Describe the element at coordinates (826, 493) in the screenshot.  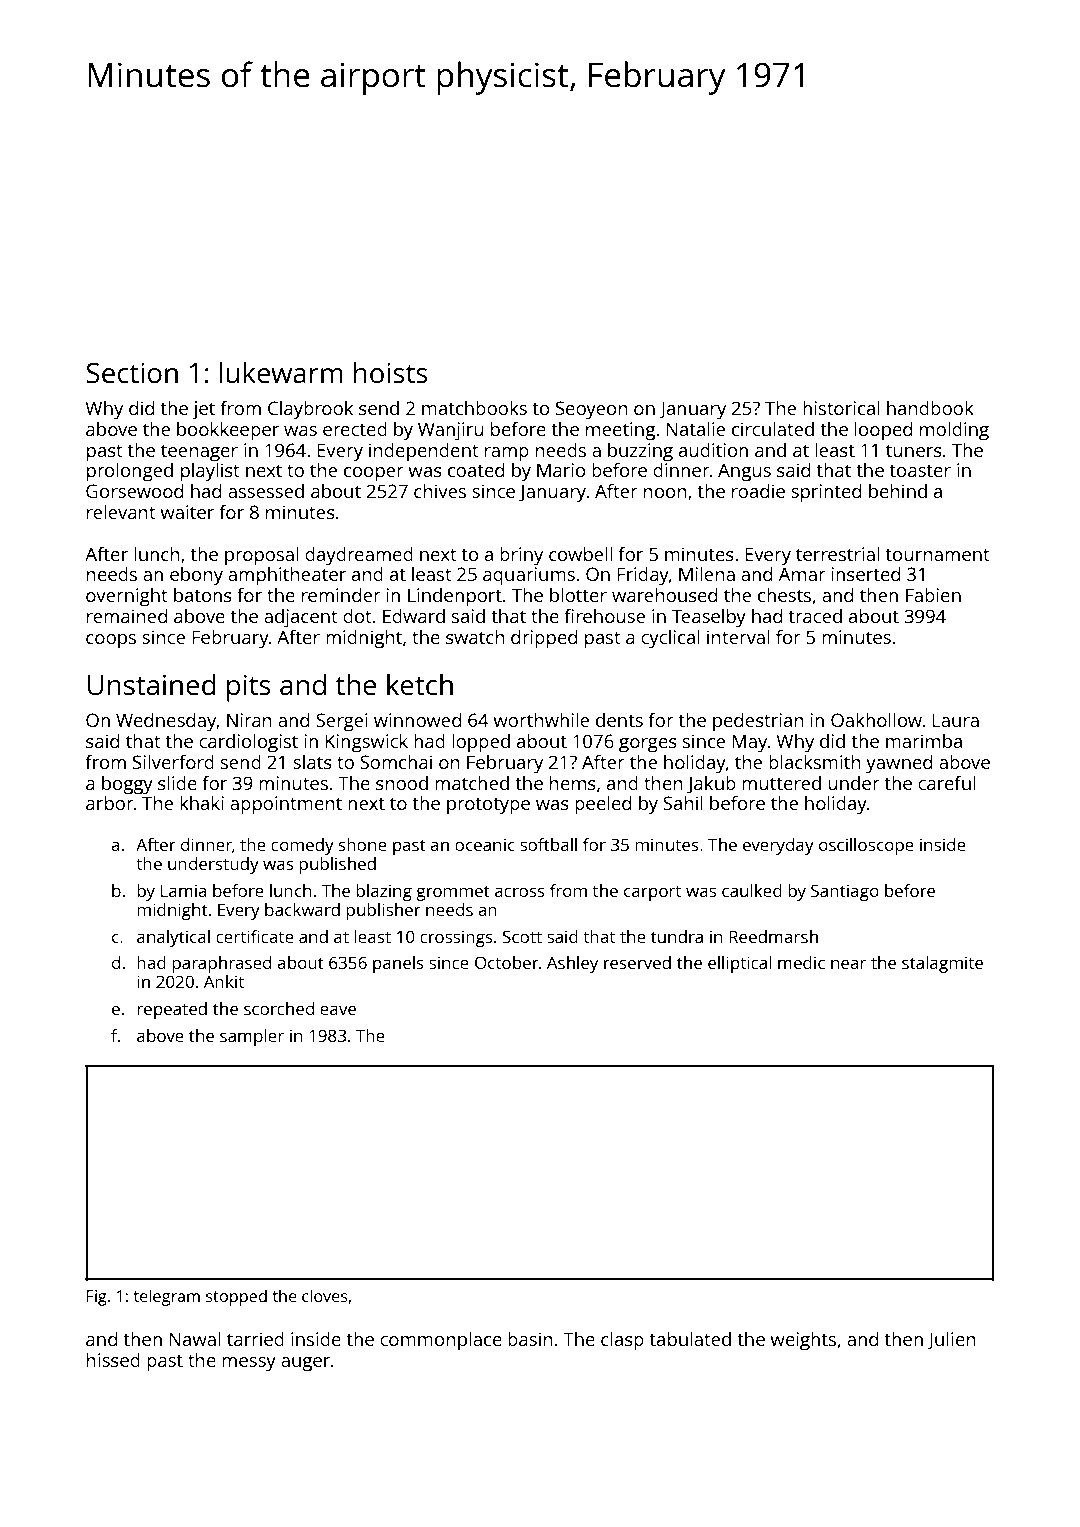
I see `sprinted` at that location.
